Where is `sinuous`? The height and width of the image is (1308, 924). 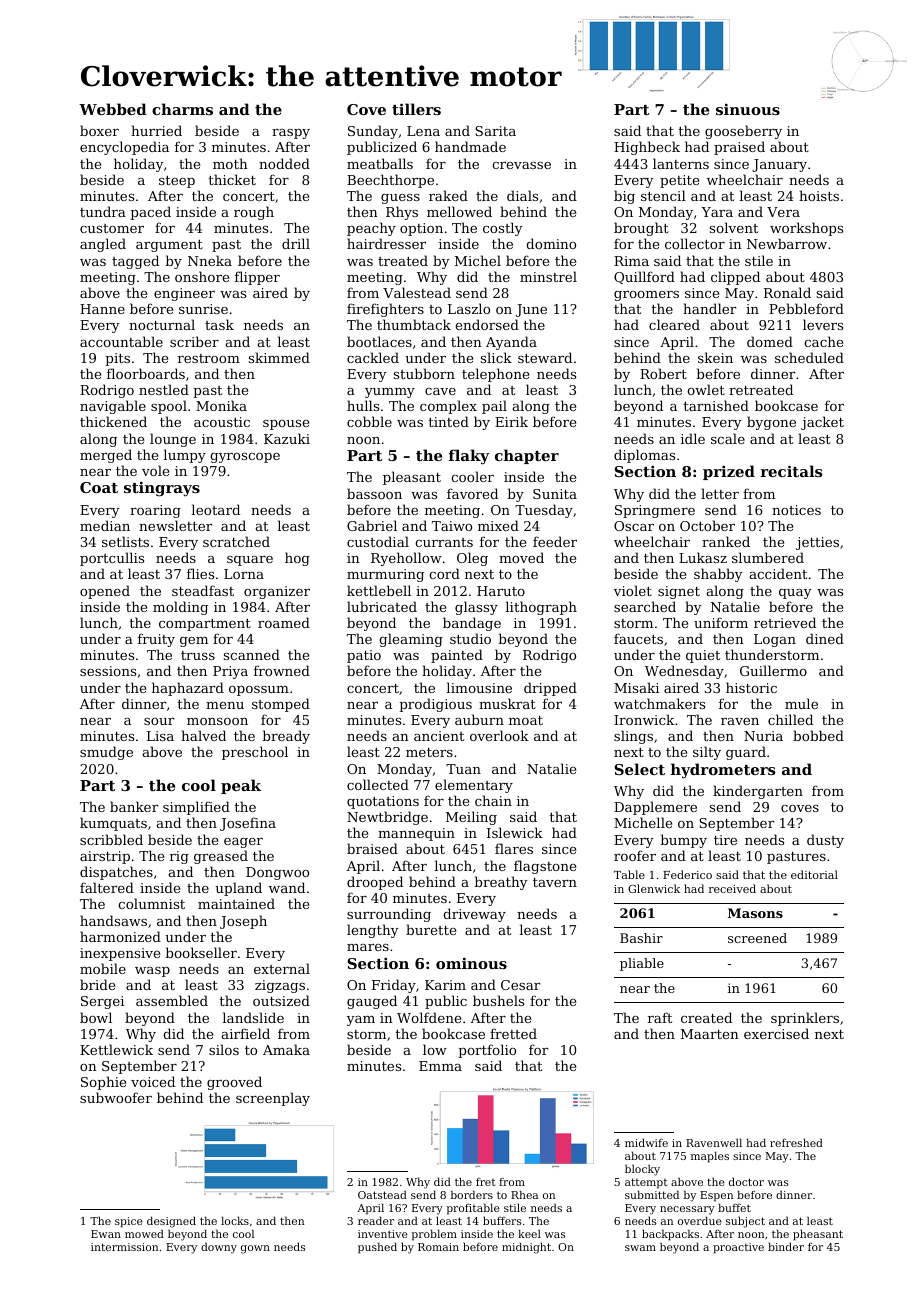 sinuous is located at coordinates (748, 109).
